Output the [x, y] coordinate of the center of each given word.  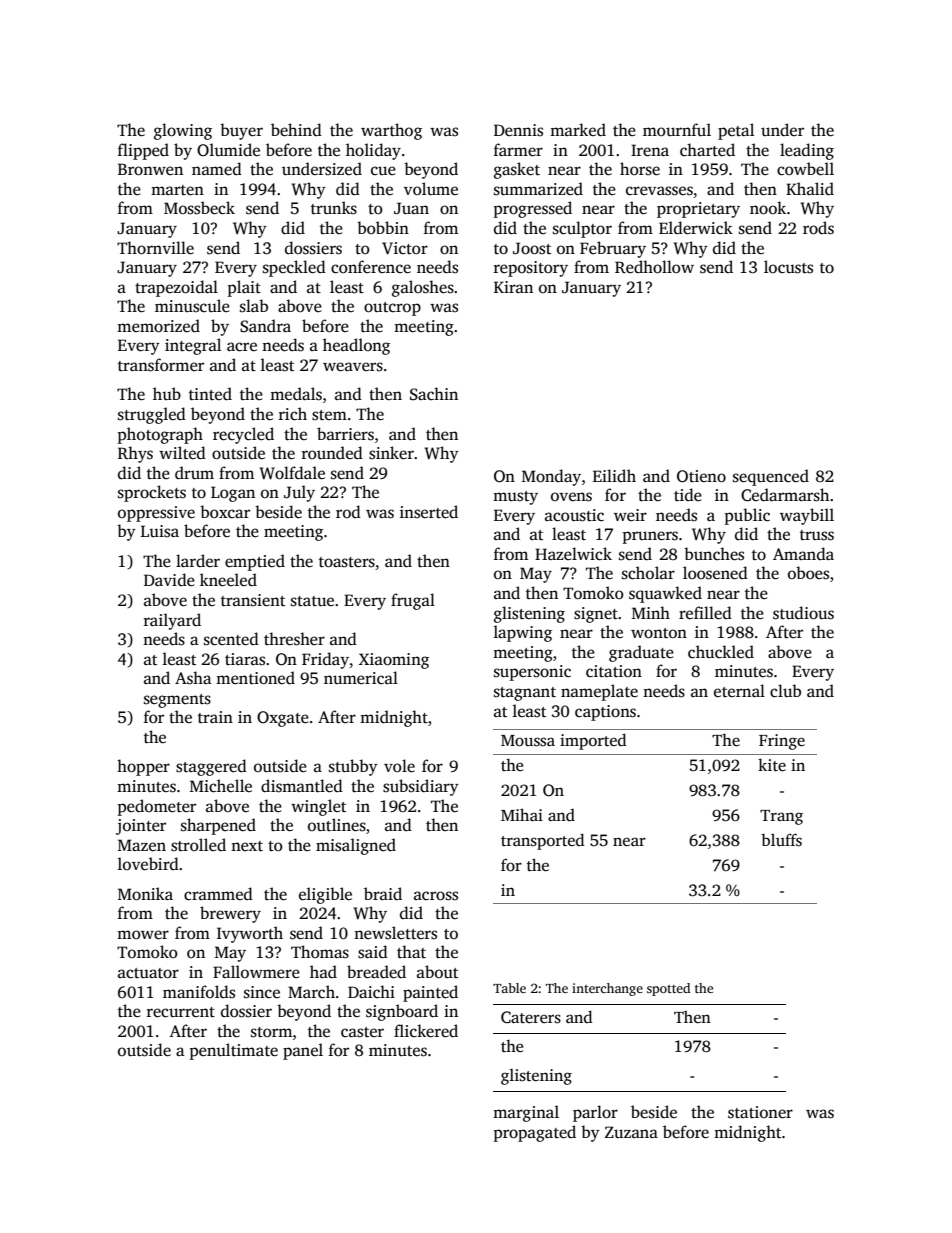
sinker [391, 453]
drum [194, 473]
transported [542, 841]
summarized [538, 189]
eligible [325, 895]
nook [768, 208]
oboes [808, 573]
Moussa [528, 741]
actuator [148, 973]
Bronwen [150, 169]
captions [605, 713]
